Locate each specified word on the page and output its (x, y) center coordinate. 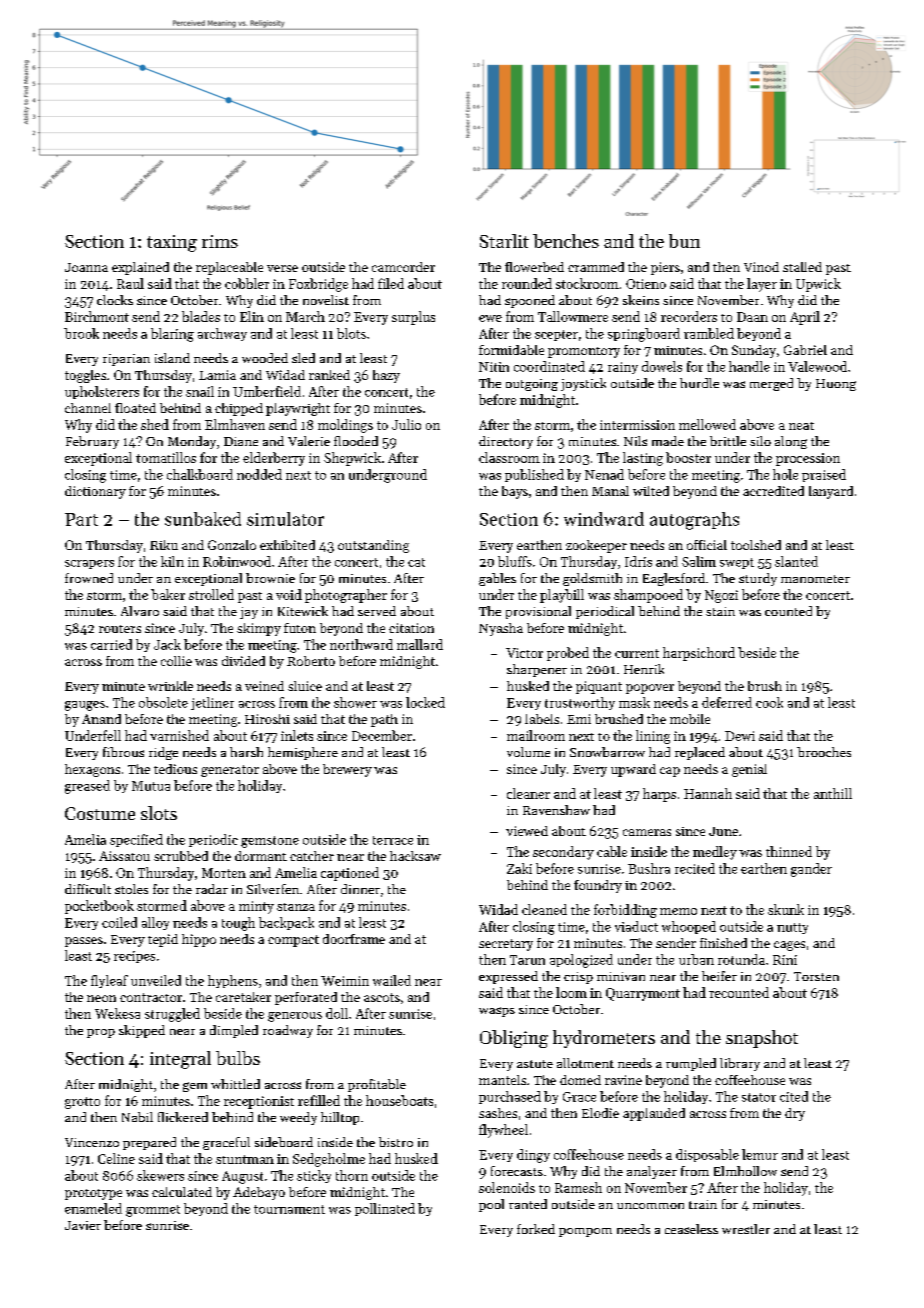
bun (684, 241)
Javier (83, 1225)
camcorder (403, 267)
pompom (585, 1232)
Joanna (86, 267)
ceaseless (691, 1229)
